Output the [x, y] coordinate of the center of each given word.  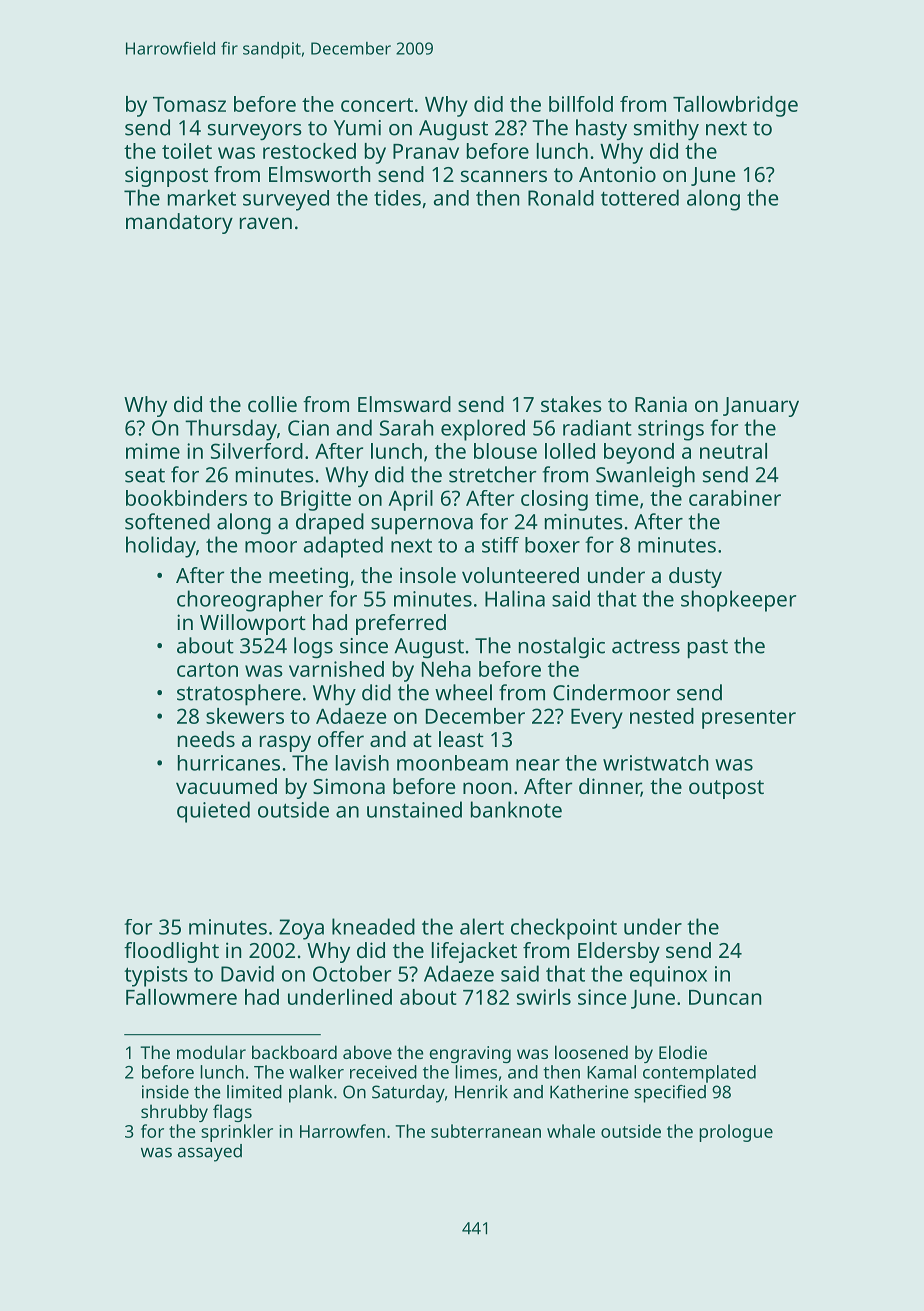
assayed [210, 1153]
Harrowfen [342, 1131]
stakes [571, 404]
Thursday [231, 430]
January [761, 407]
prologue [736, 1133]
